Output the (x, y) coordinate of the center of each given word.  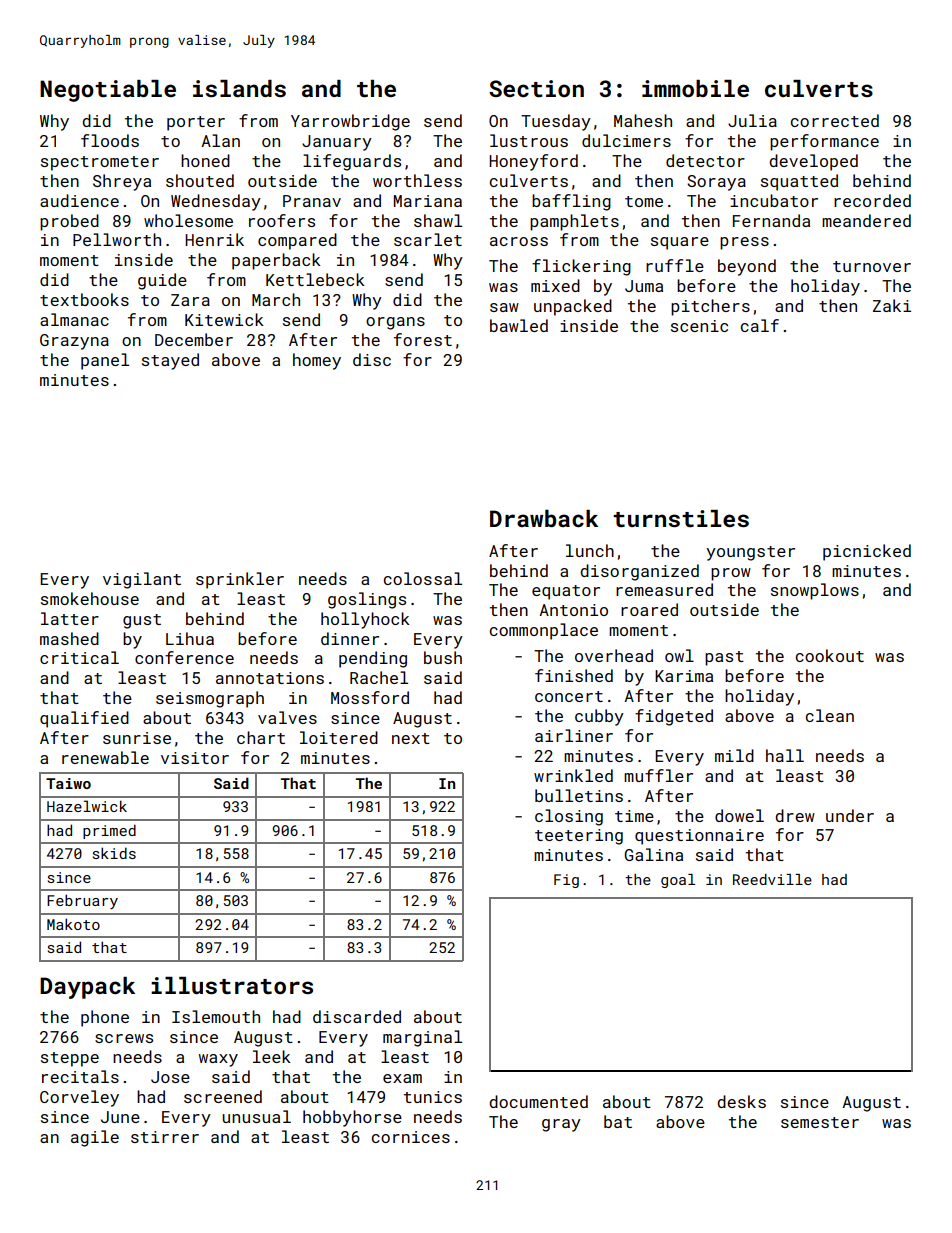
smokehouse (90, 598)
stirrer (165, 1137)
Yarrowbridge (350, 122)
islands (239, 88)
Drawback (544, 518)
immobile (695, 88)
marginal (422, 1038)
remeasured (664, 589)
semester (820, 1122)
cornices (411, 1137)
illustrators (232, 985)
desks (741, 1101)
